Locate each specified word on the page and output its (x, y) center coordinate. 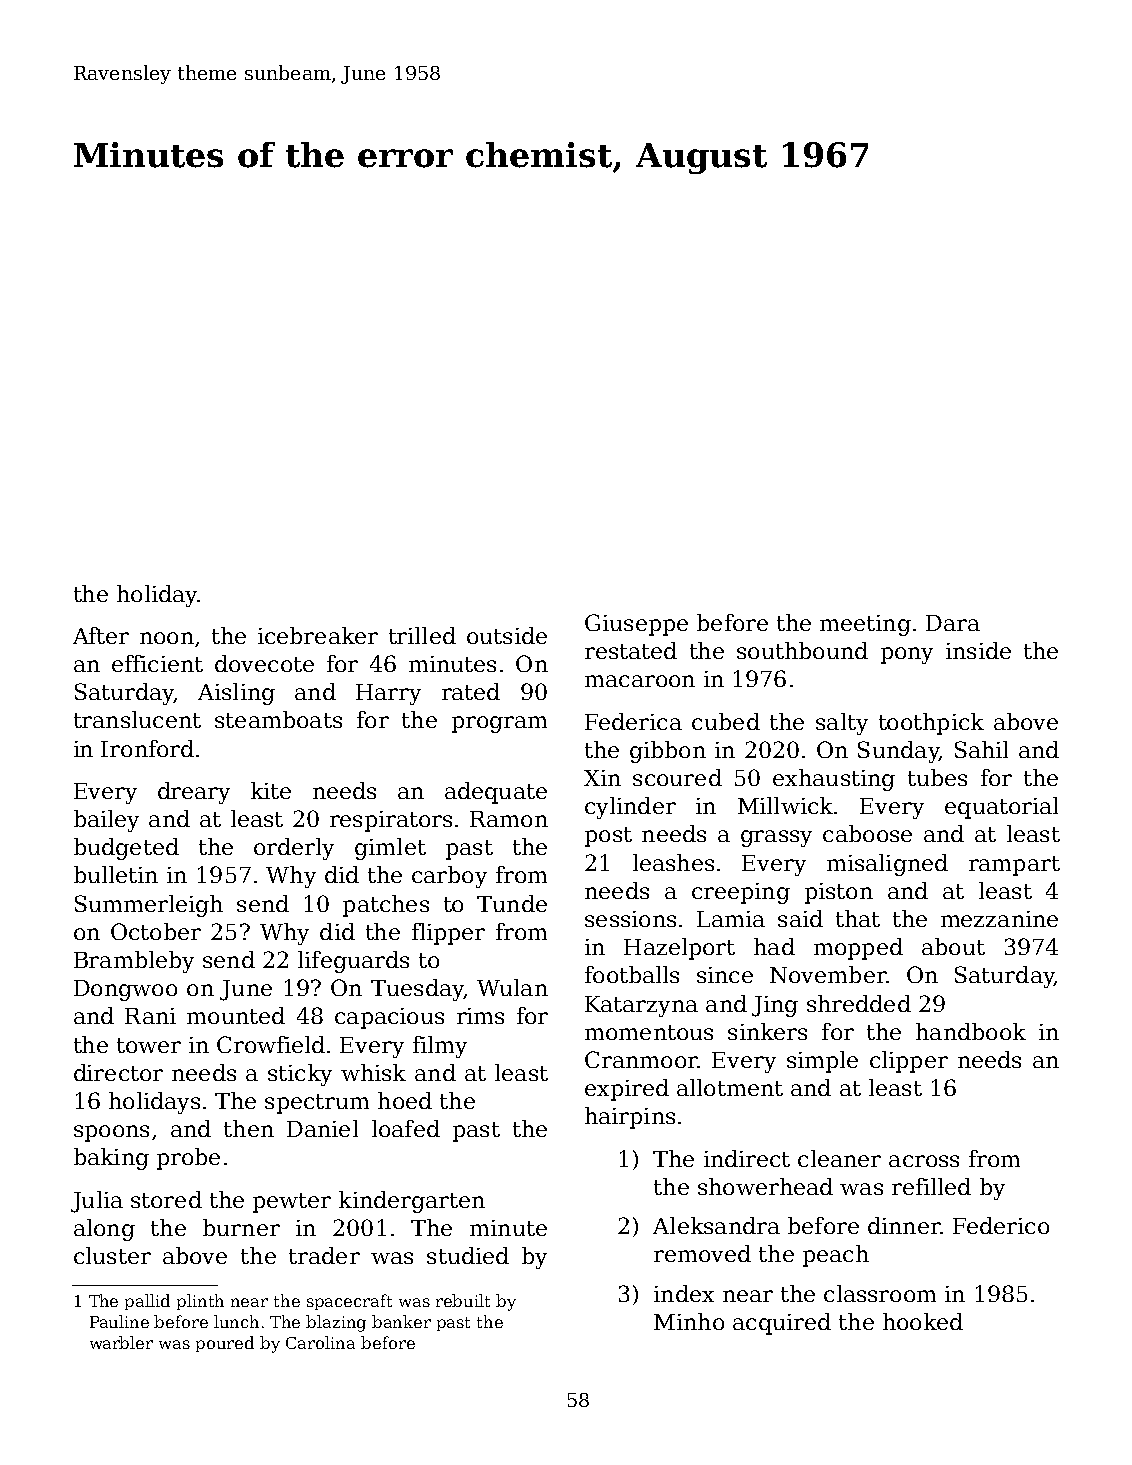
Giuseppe (636, 625)
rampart (1014, 866)
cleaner (839, 1158)
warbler (121, 1342)
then (249, 1128)
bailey (106, 821)
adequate (496, 793)
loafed (406, 1128)
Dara (953, 623)
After (101, 635)
